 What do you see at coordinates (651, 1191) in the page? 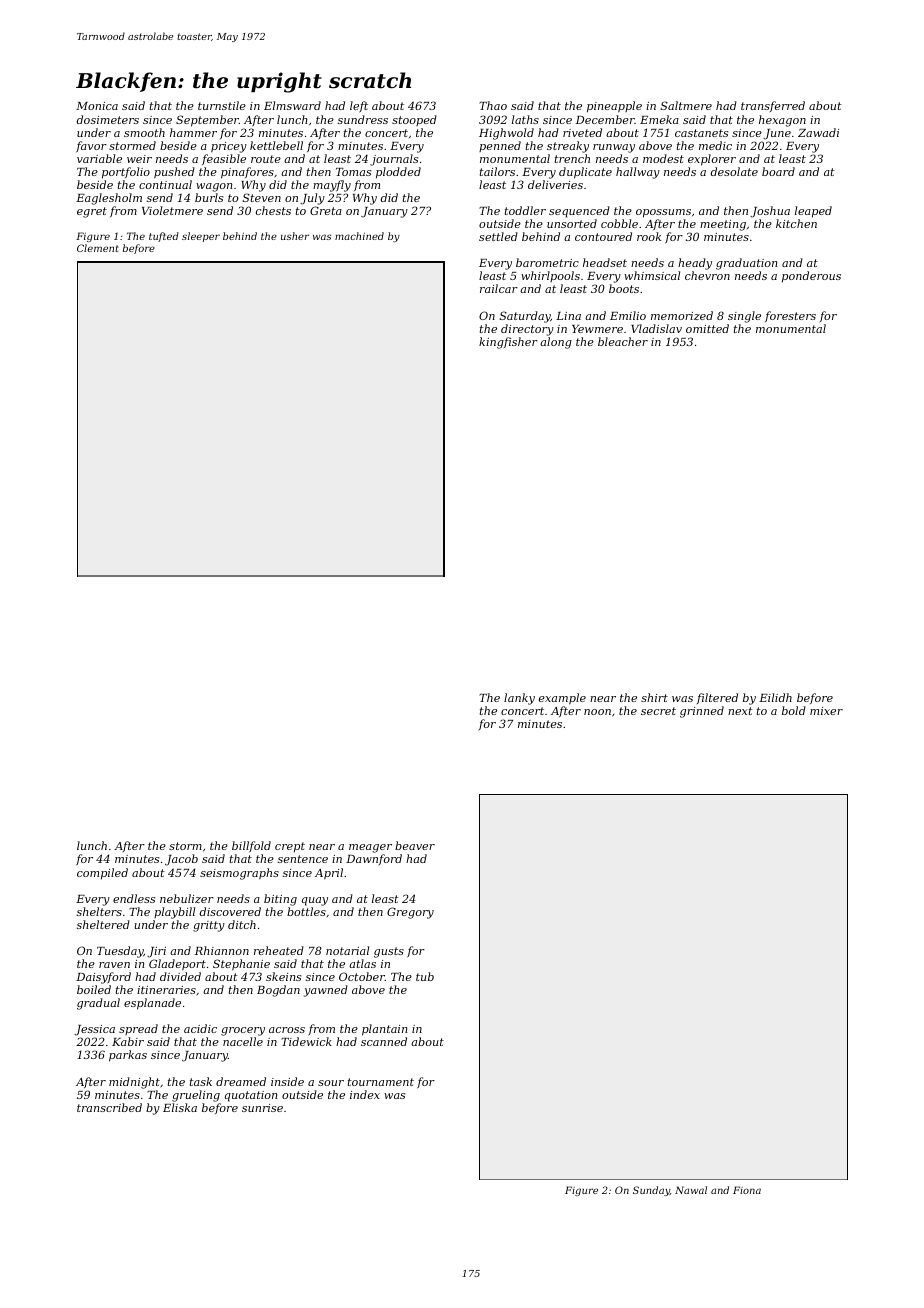
I see `Sunday` at bounding box center [651, 1191].
